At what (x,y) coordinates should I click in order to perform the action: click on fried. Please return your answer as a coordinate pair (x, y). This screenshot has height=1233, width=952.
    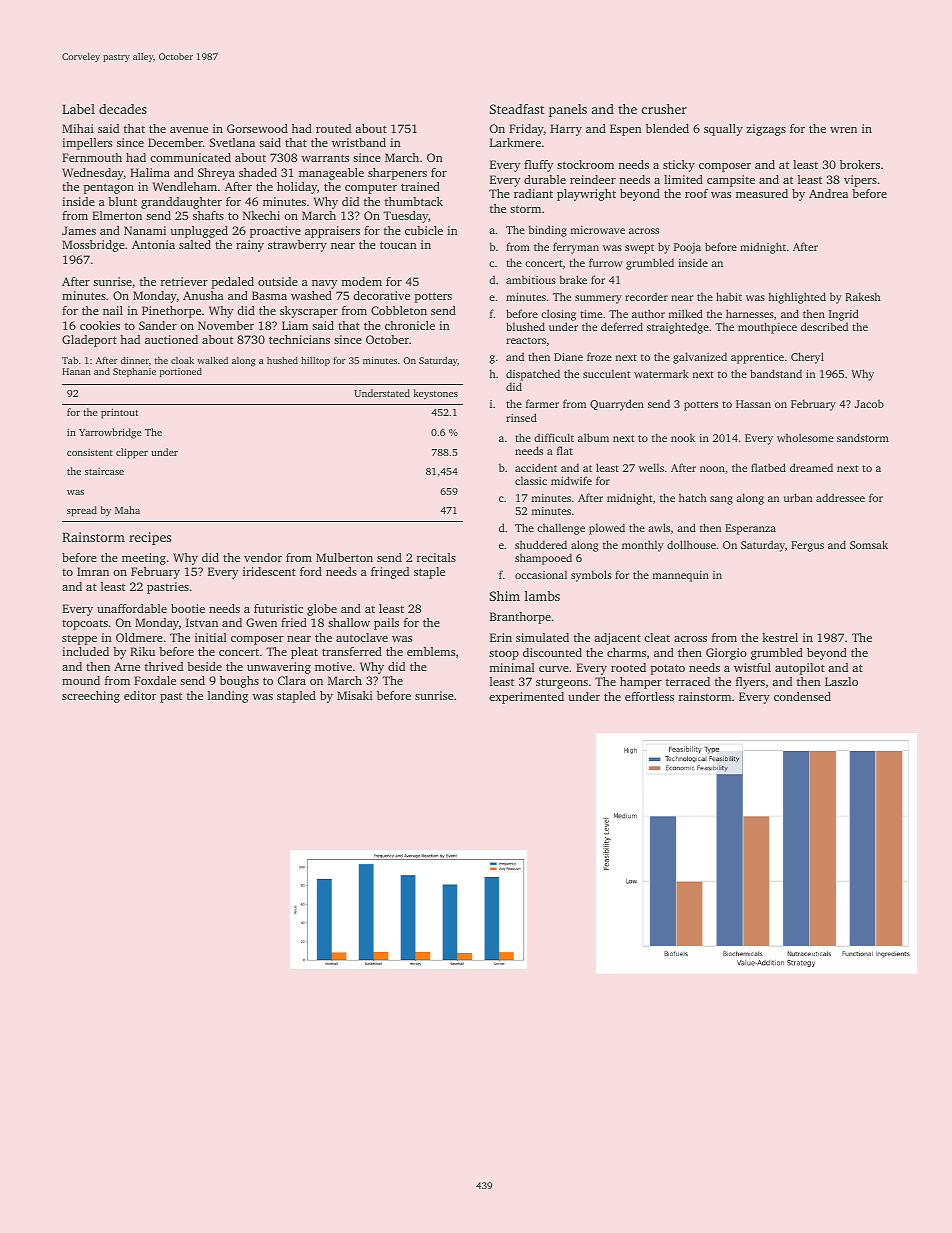
    Looking at the image, I should click on (294, 622).
